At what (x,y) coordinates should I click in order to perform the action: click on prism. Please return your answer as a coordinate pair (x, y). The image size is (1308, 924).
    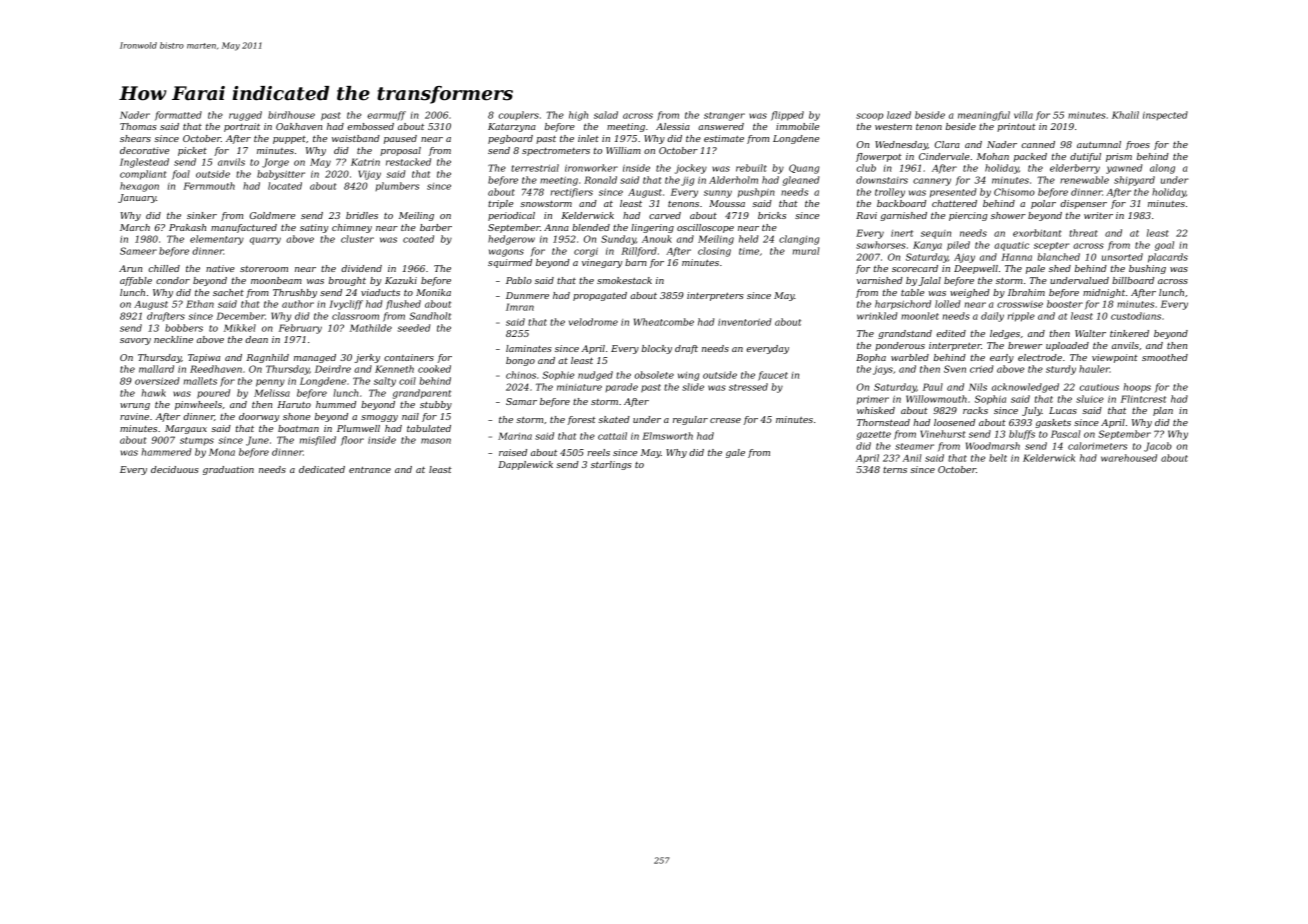
    Looking at the image, I should click on (1119, 157).
